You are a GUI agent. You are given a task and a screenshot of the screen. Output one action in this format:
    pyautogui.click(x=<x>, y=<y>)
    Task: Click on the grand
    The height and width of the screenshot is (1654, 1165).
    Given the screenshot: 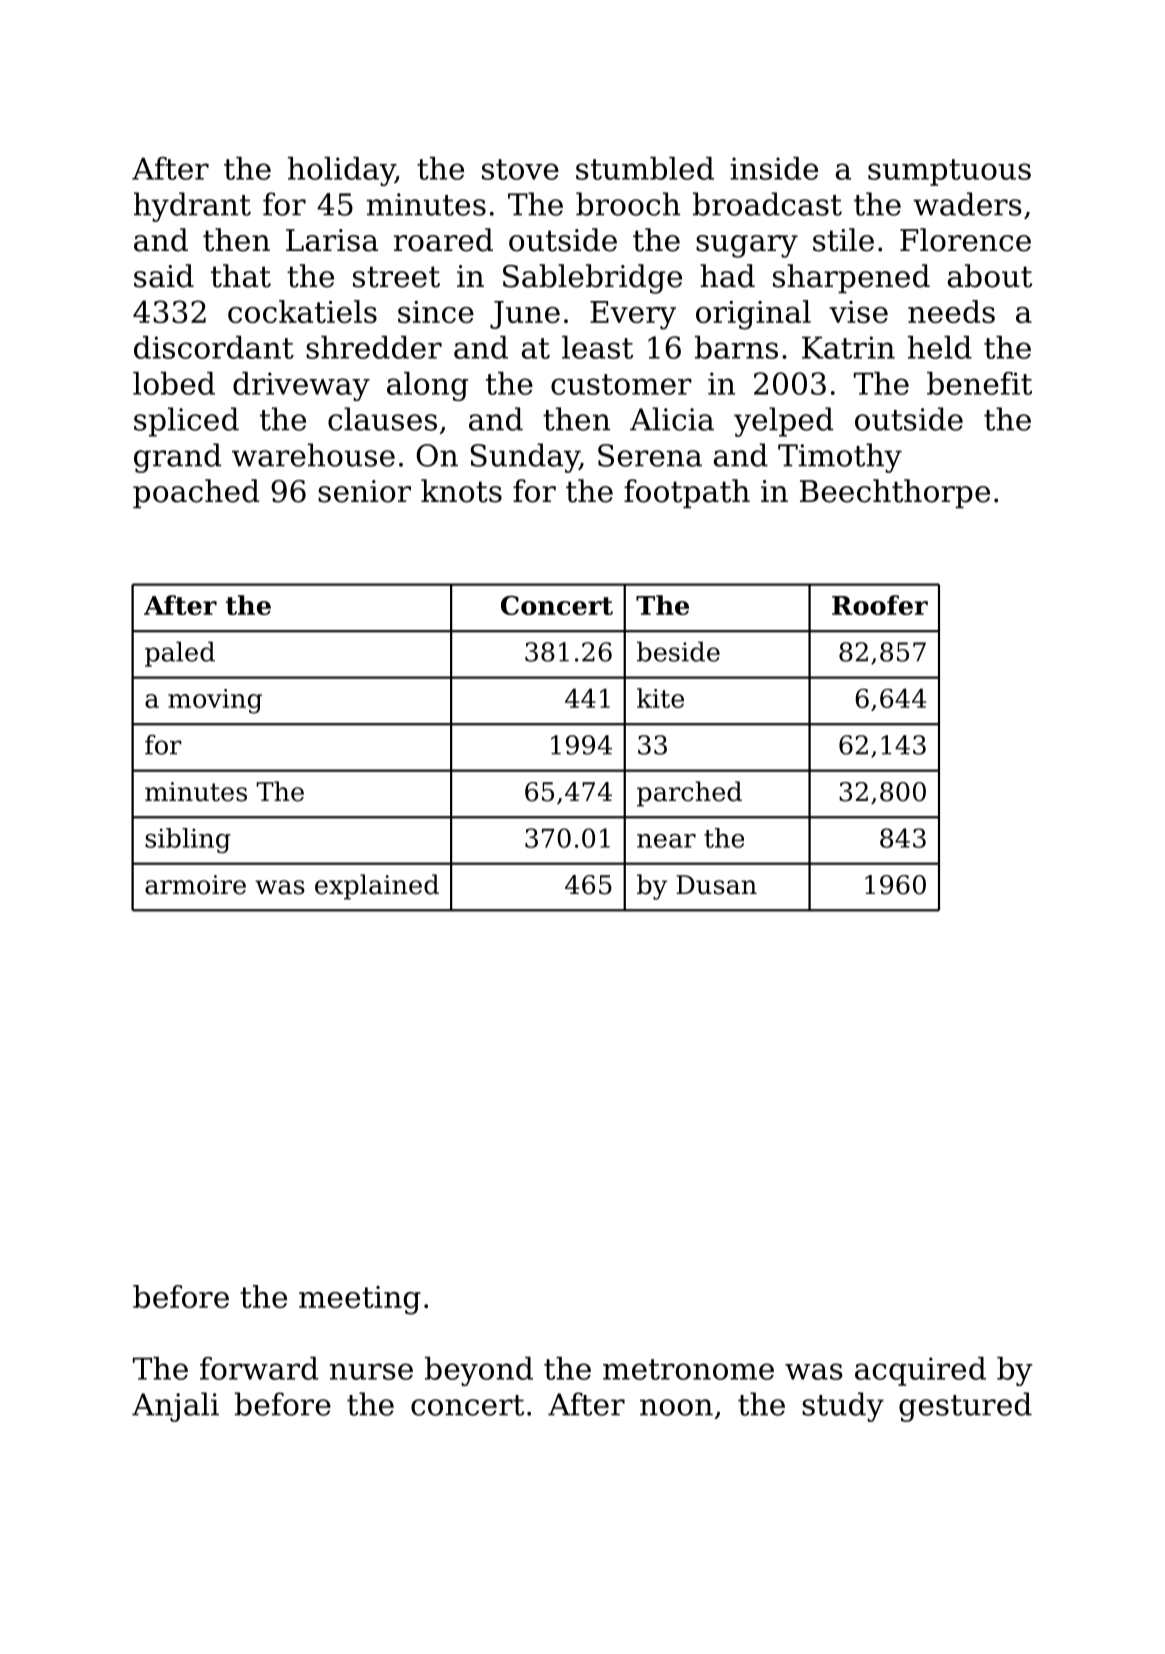 What is the action you would take?
    pyautogui.click(x=177, y=458)
